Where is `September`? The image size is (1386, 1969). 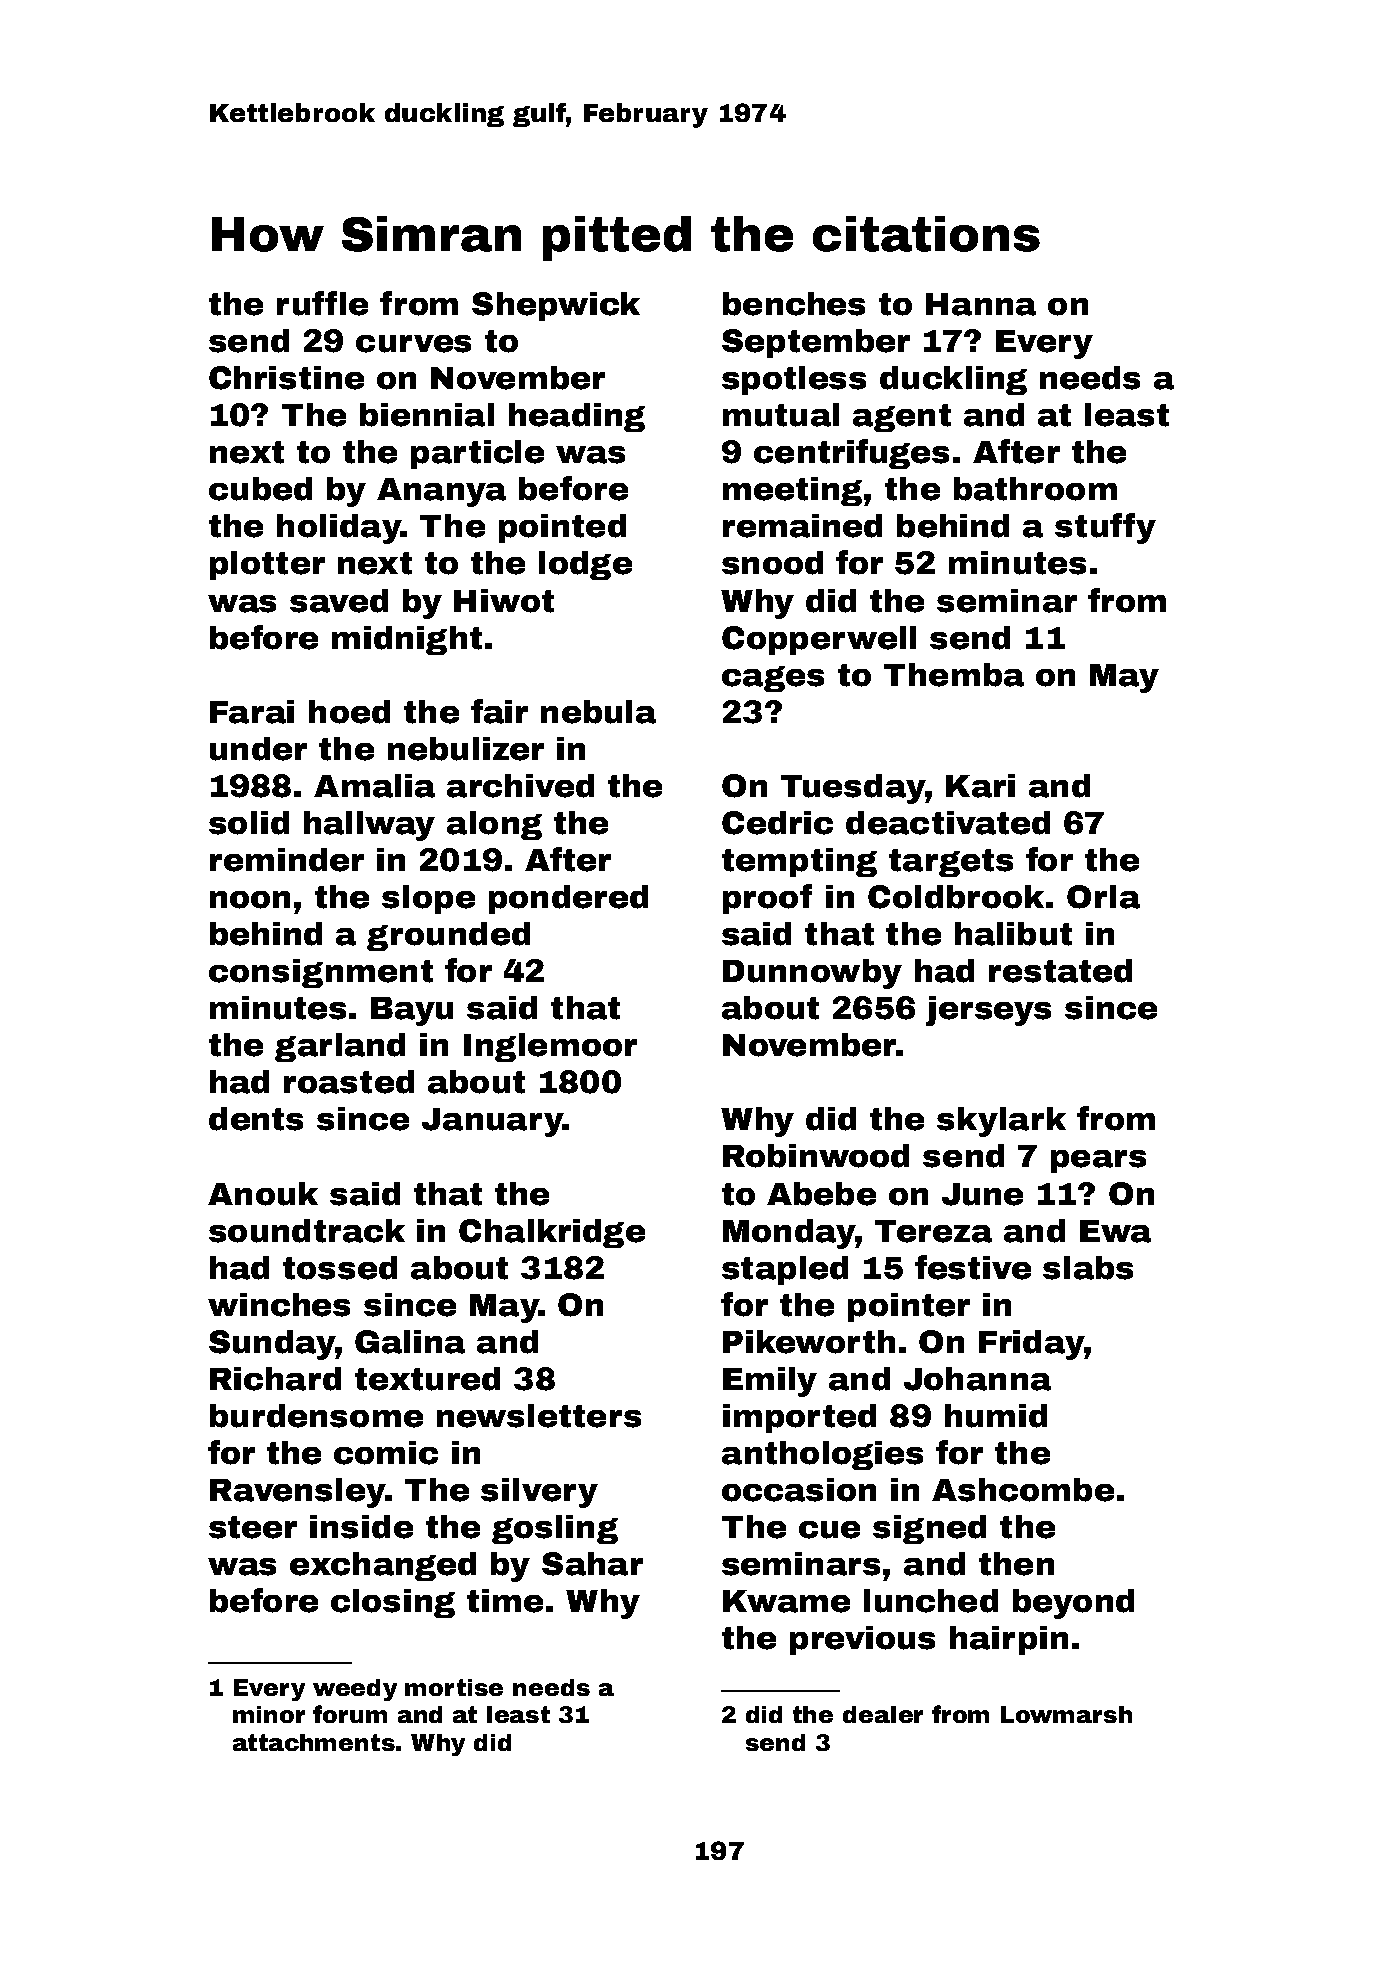
September is located at coordinates (816, 343).
